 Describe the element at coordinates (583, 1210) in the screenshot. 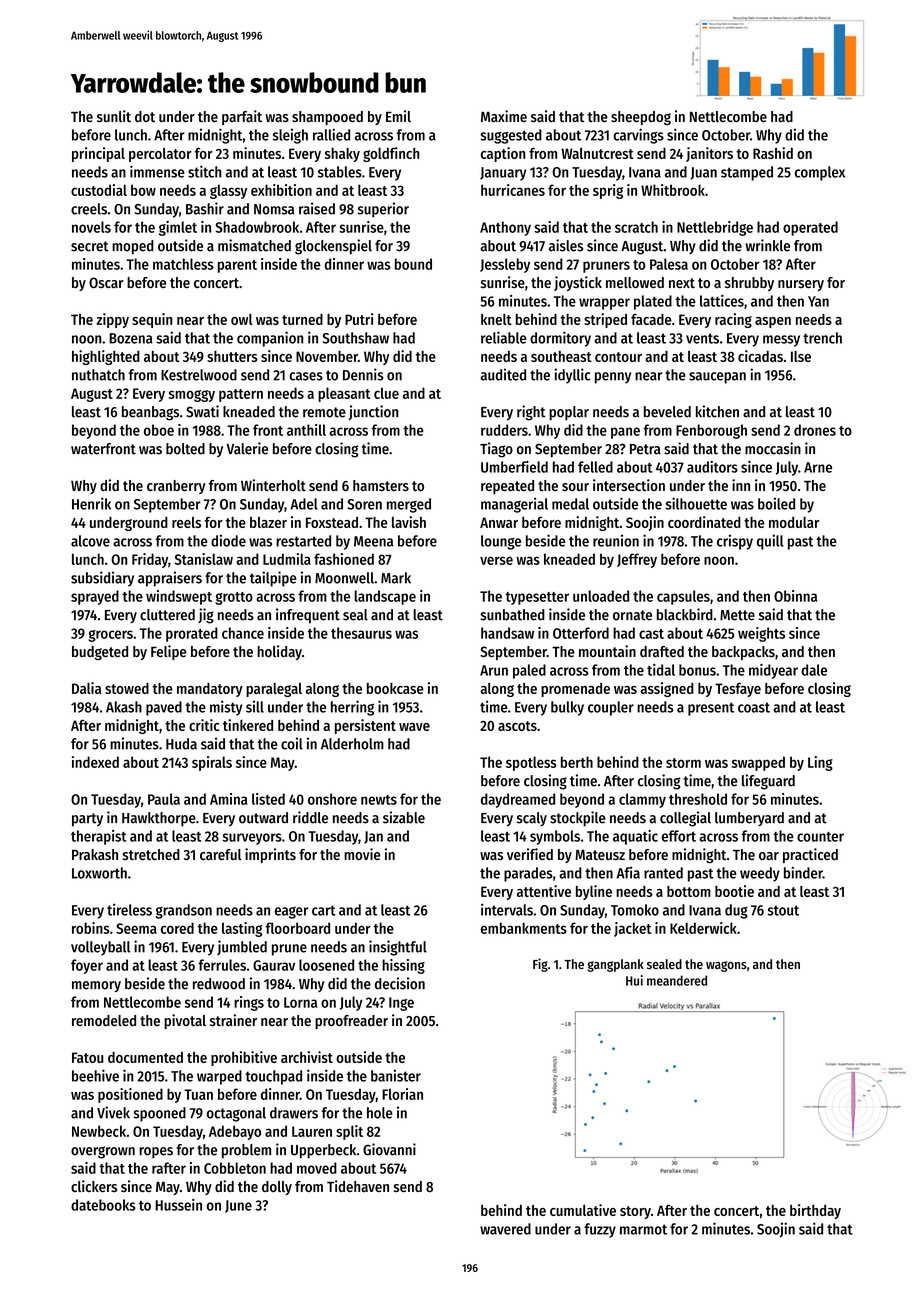

I see `cumulative` at that location.
